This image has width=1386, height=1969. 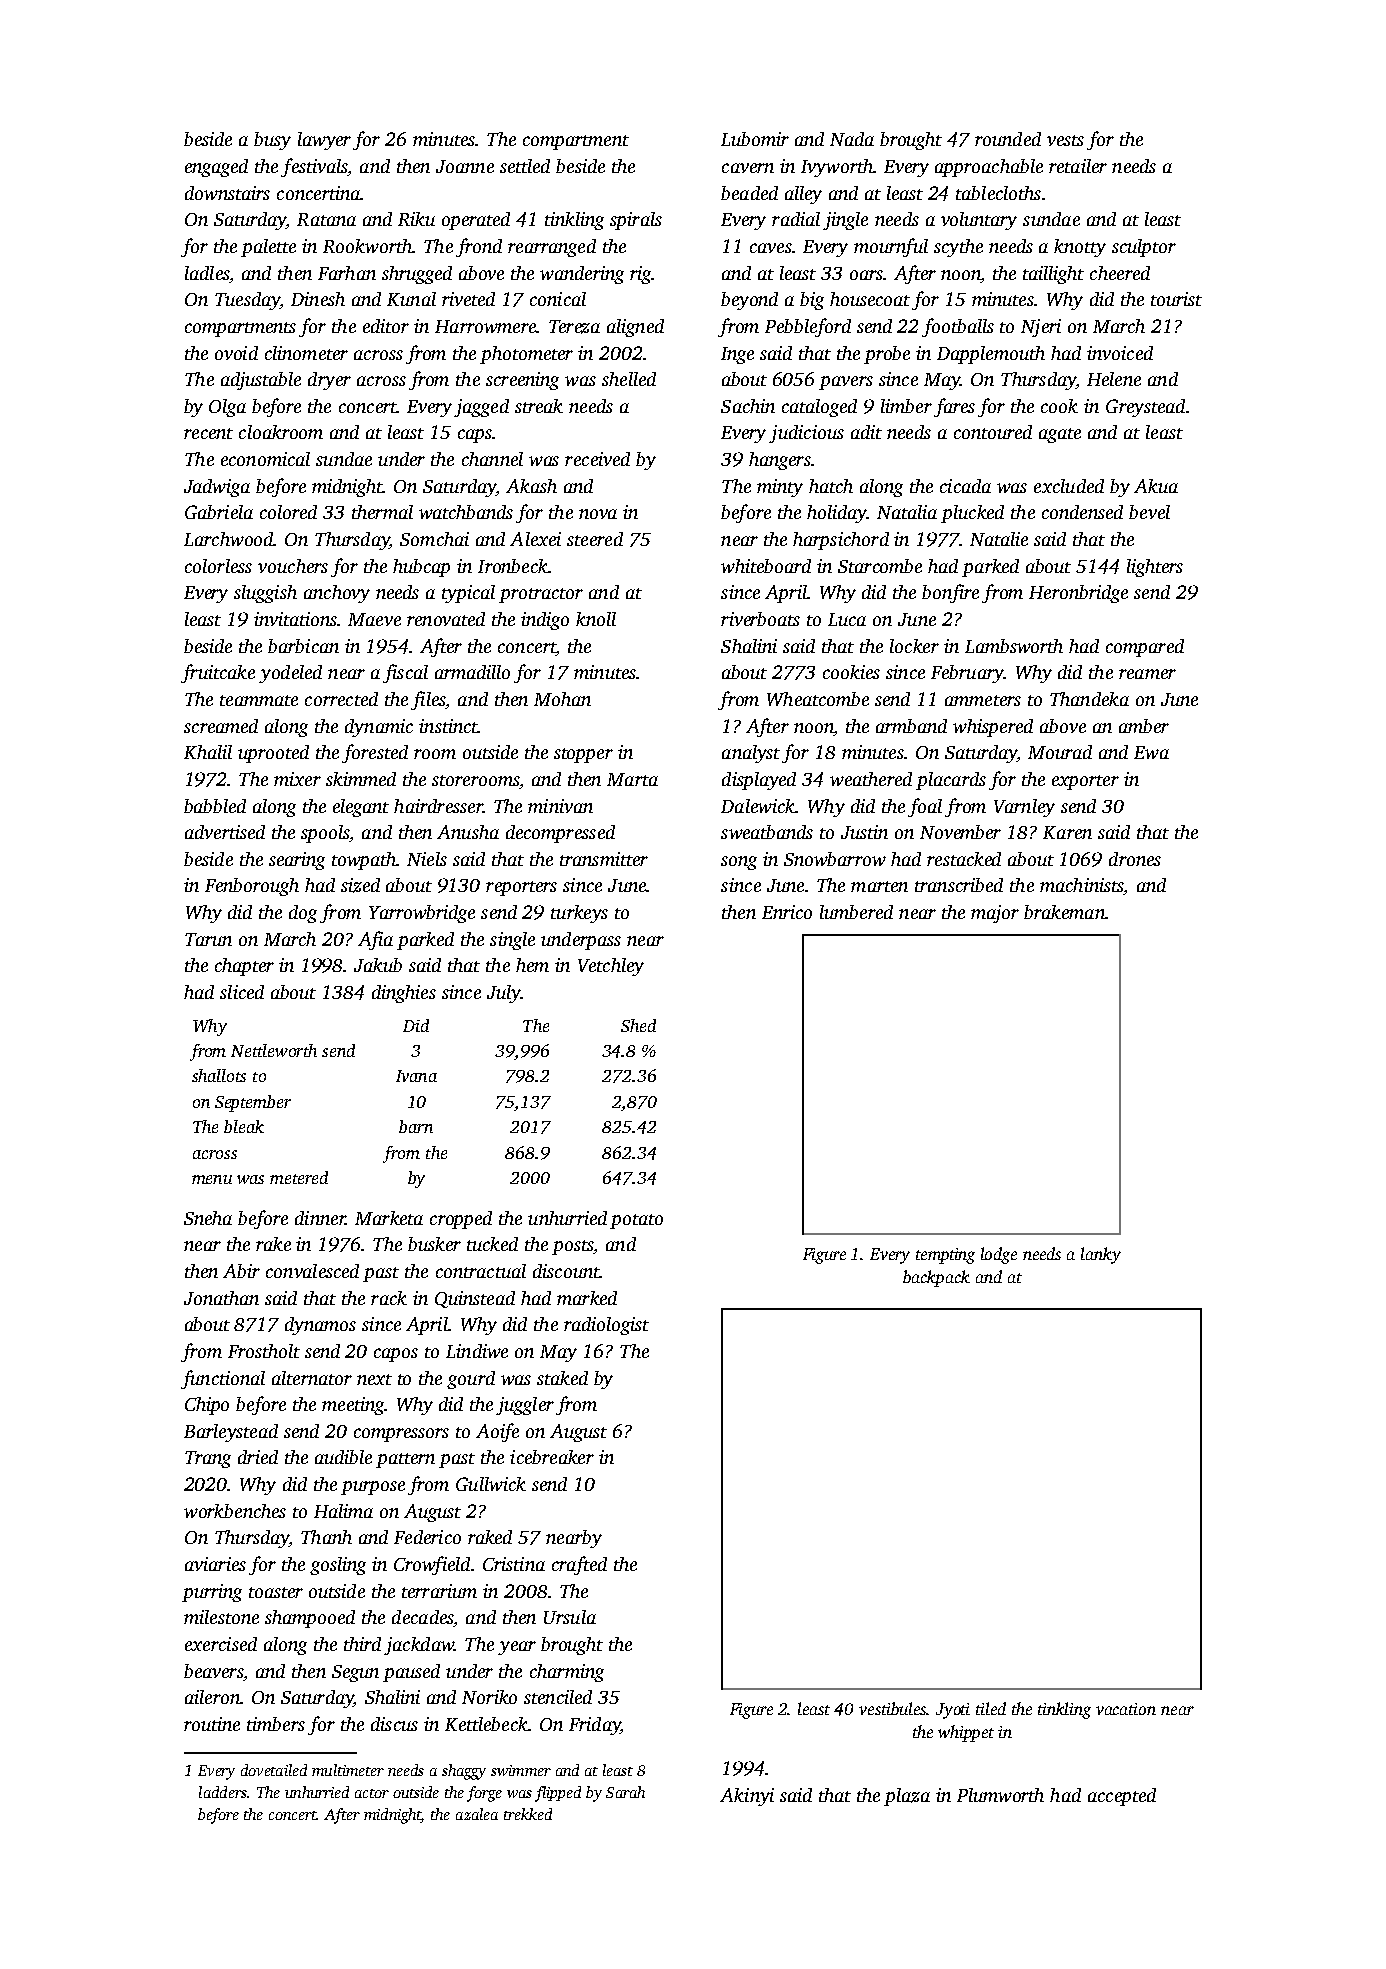 I want to click on discus, so click(x=394, y=1724).
